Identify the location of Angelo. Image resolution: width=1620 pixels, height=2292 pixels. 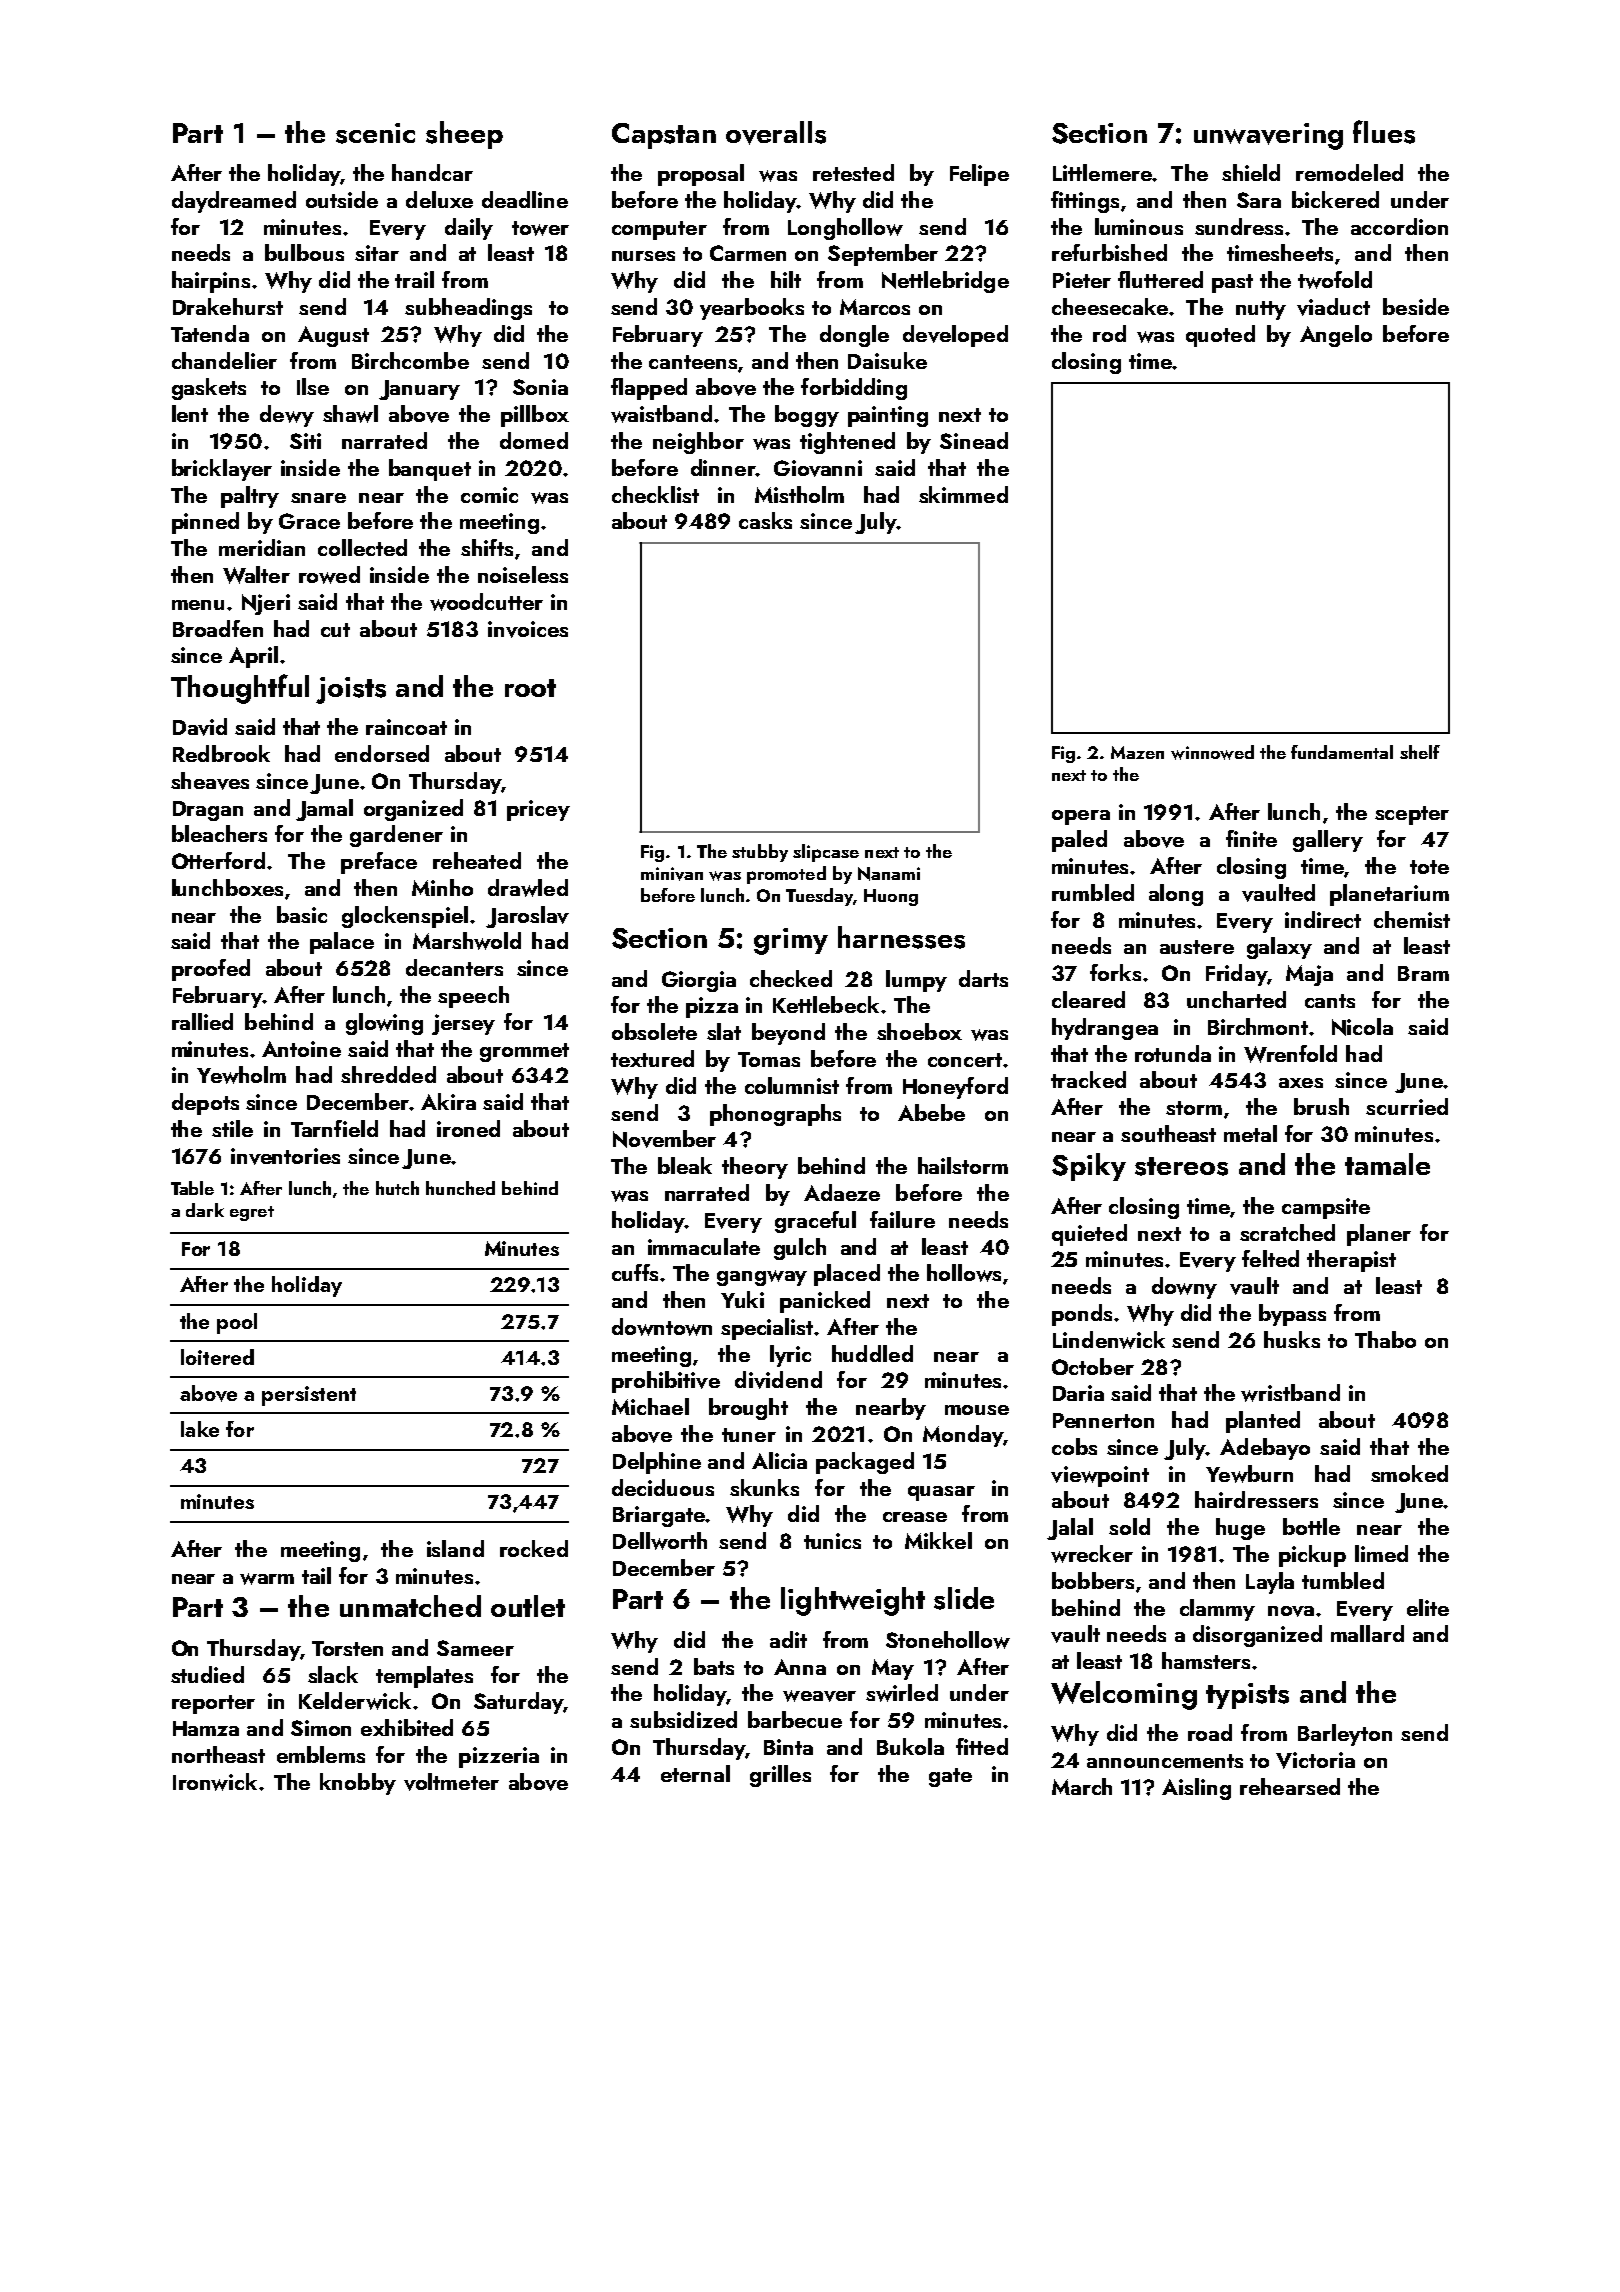
(1336, 336).
